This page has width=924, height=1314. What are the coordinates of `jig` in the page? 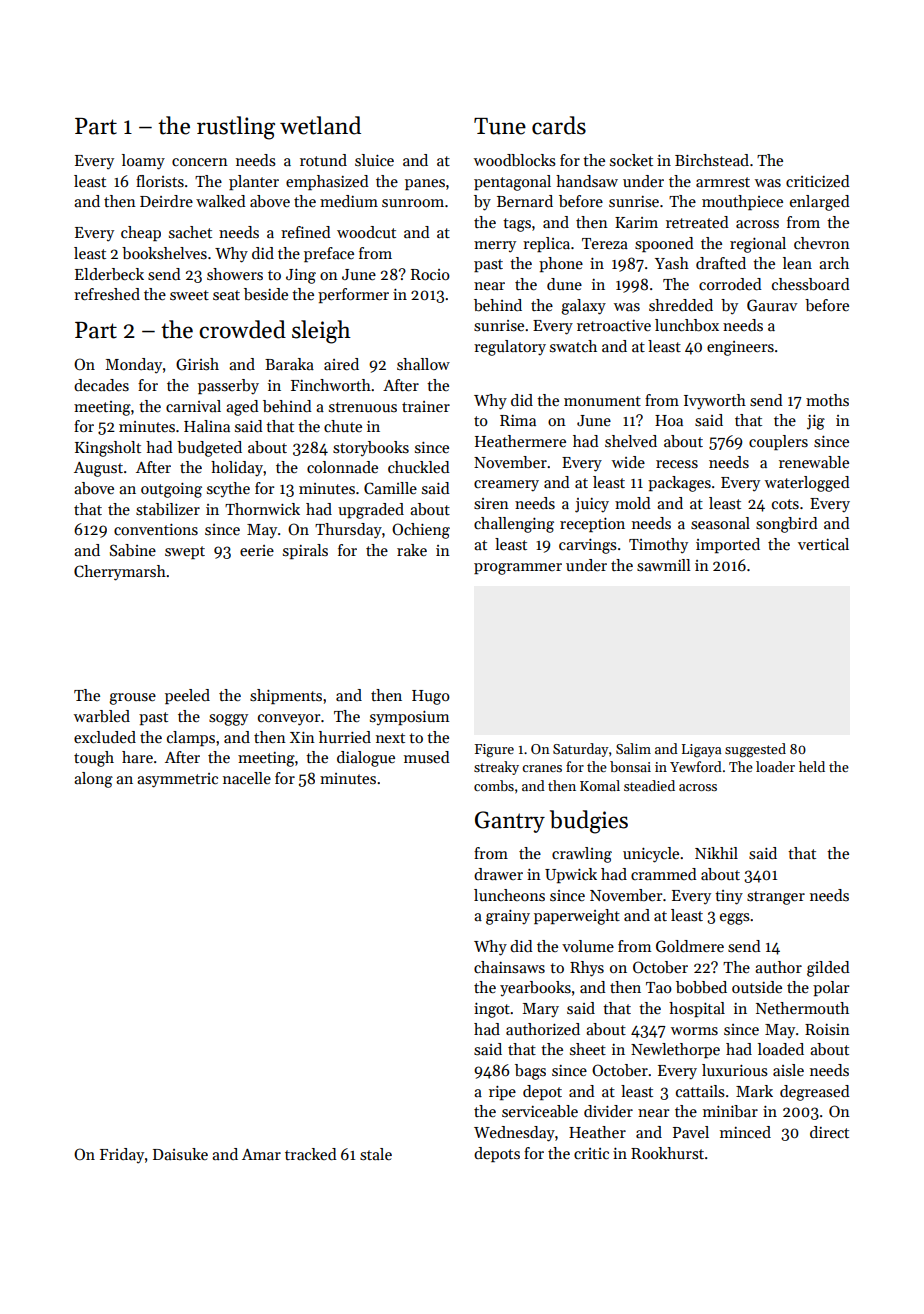 It's located at (816, 422).
